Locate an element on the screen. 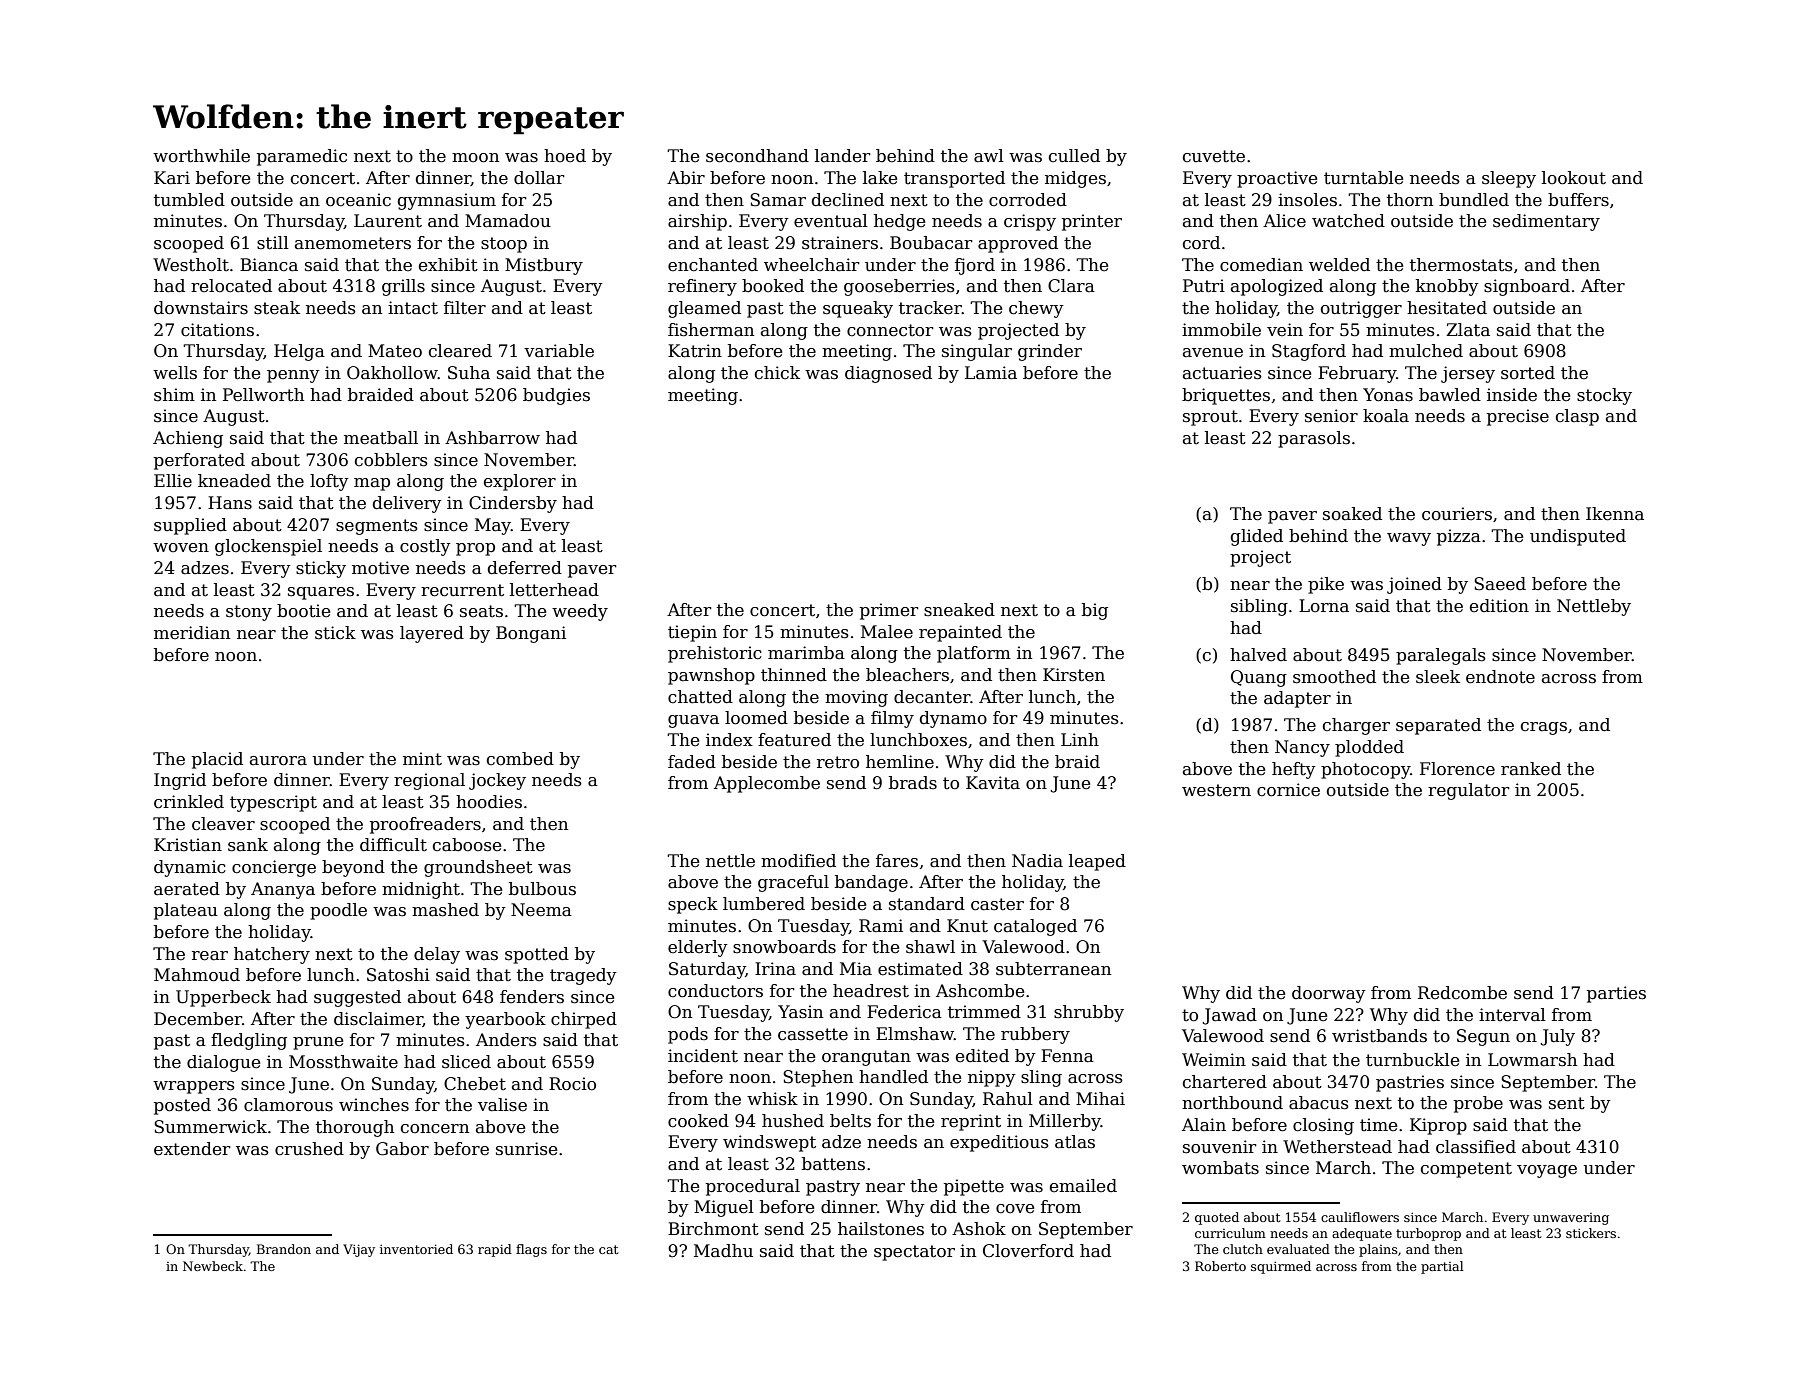 This screenshot has width=1801, height=1392. culled is located at coordinates (1074, 156).
